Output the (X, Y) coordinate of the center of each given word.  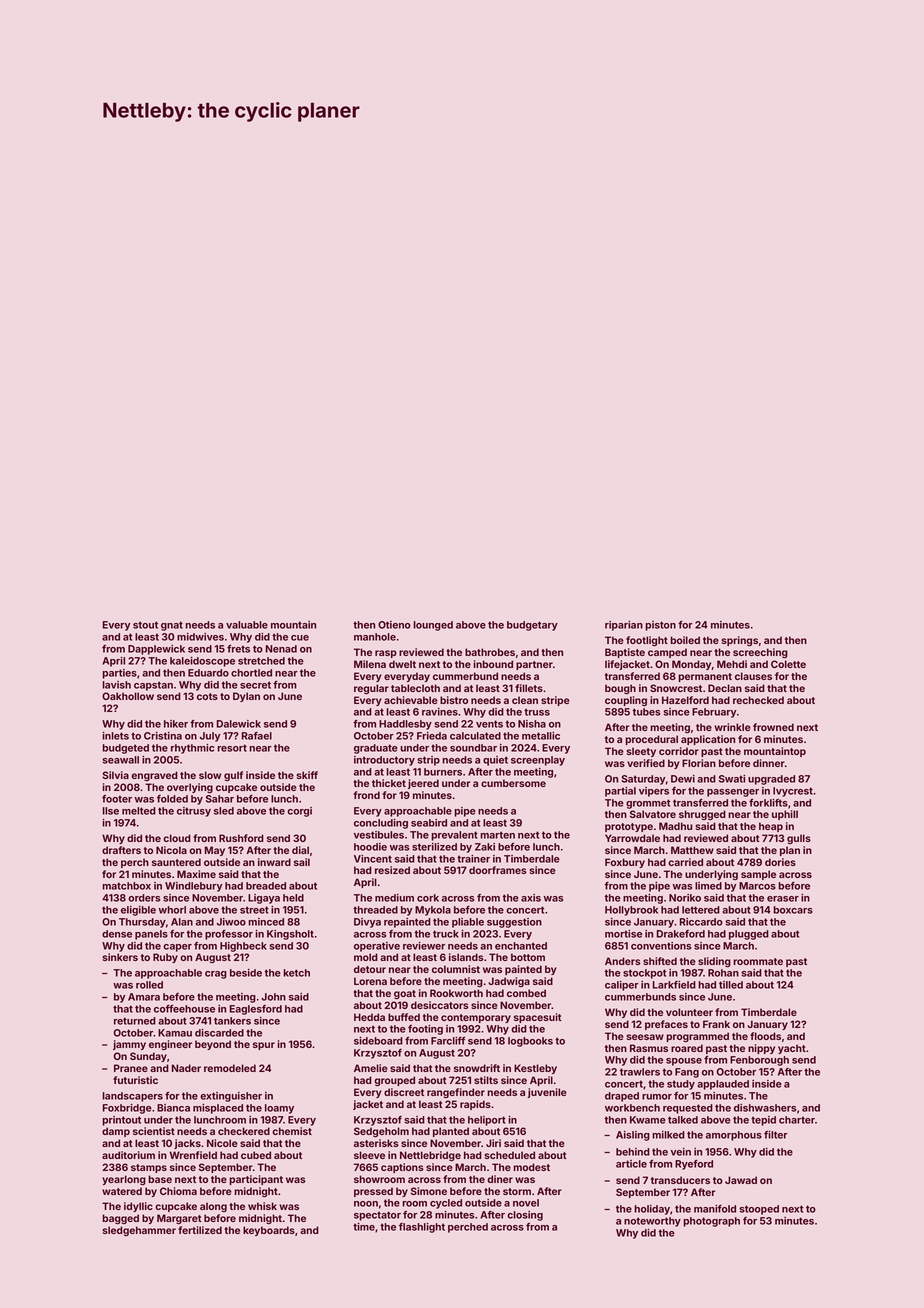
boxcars (793, 910)
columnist (456, 969)
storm (517, 1191)
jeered (423, 784)
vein (681, 1152)
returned (135, 1021)
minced (266, 922)
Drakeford (681, 934)
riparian (624, 626)
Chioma (178, 1191)
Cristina (163, 736)
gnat (172, 626)
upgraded (771, 780)
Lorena (370, 981)
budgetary (532, 626)
